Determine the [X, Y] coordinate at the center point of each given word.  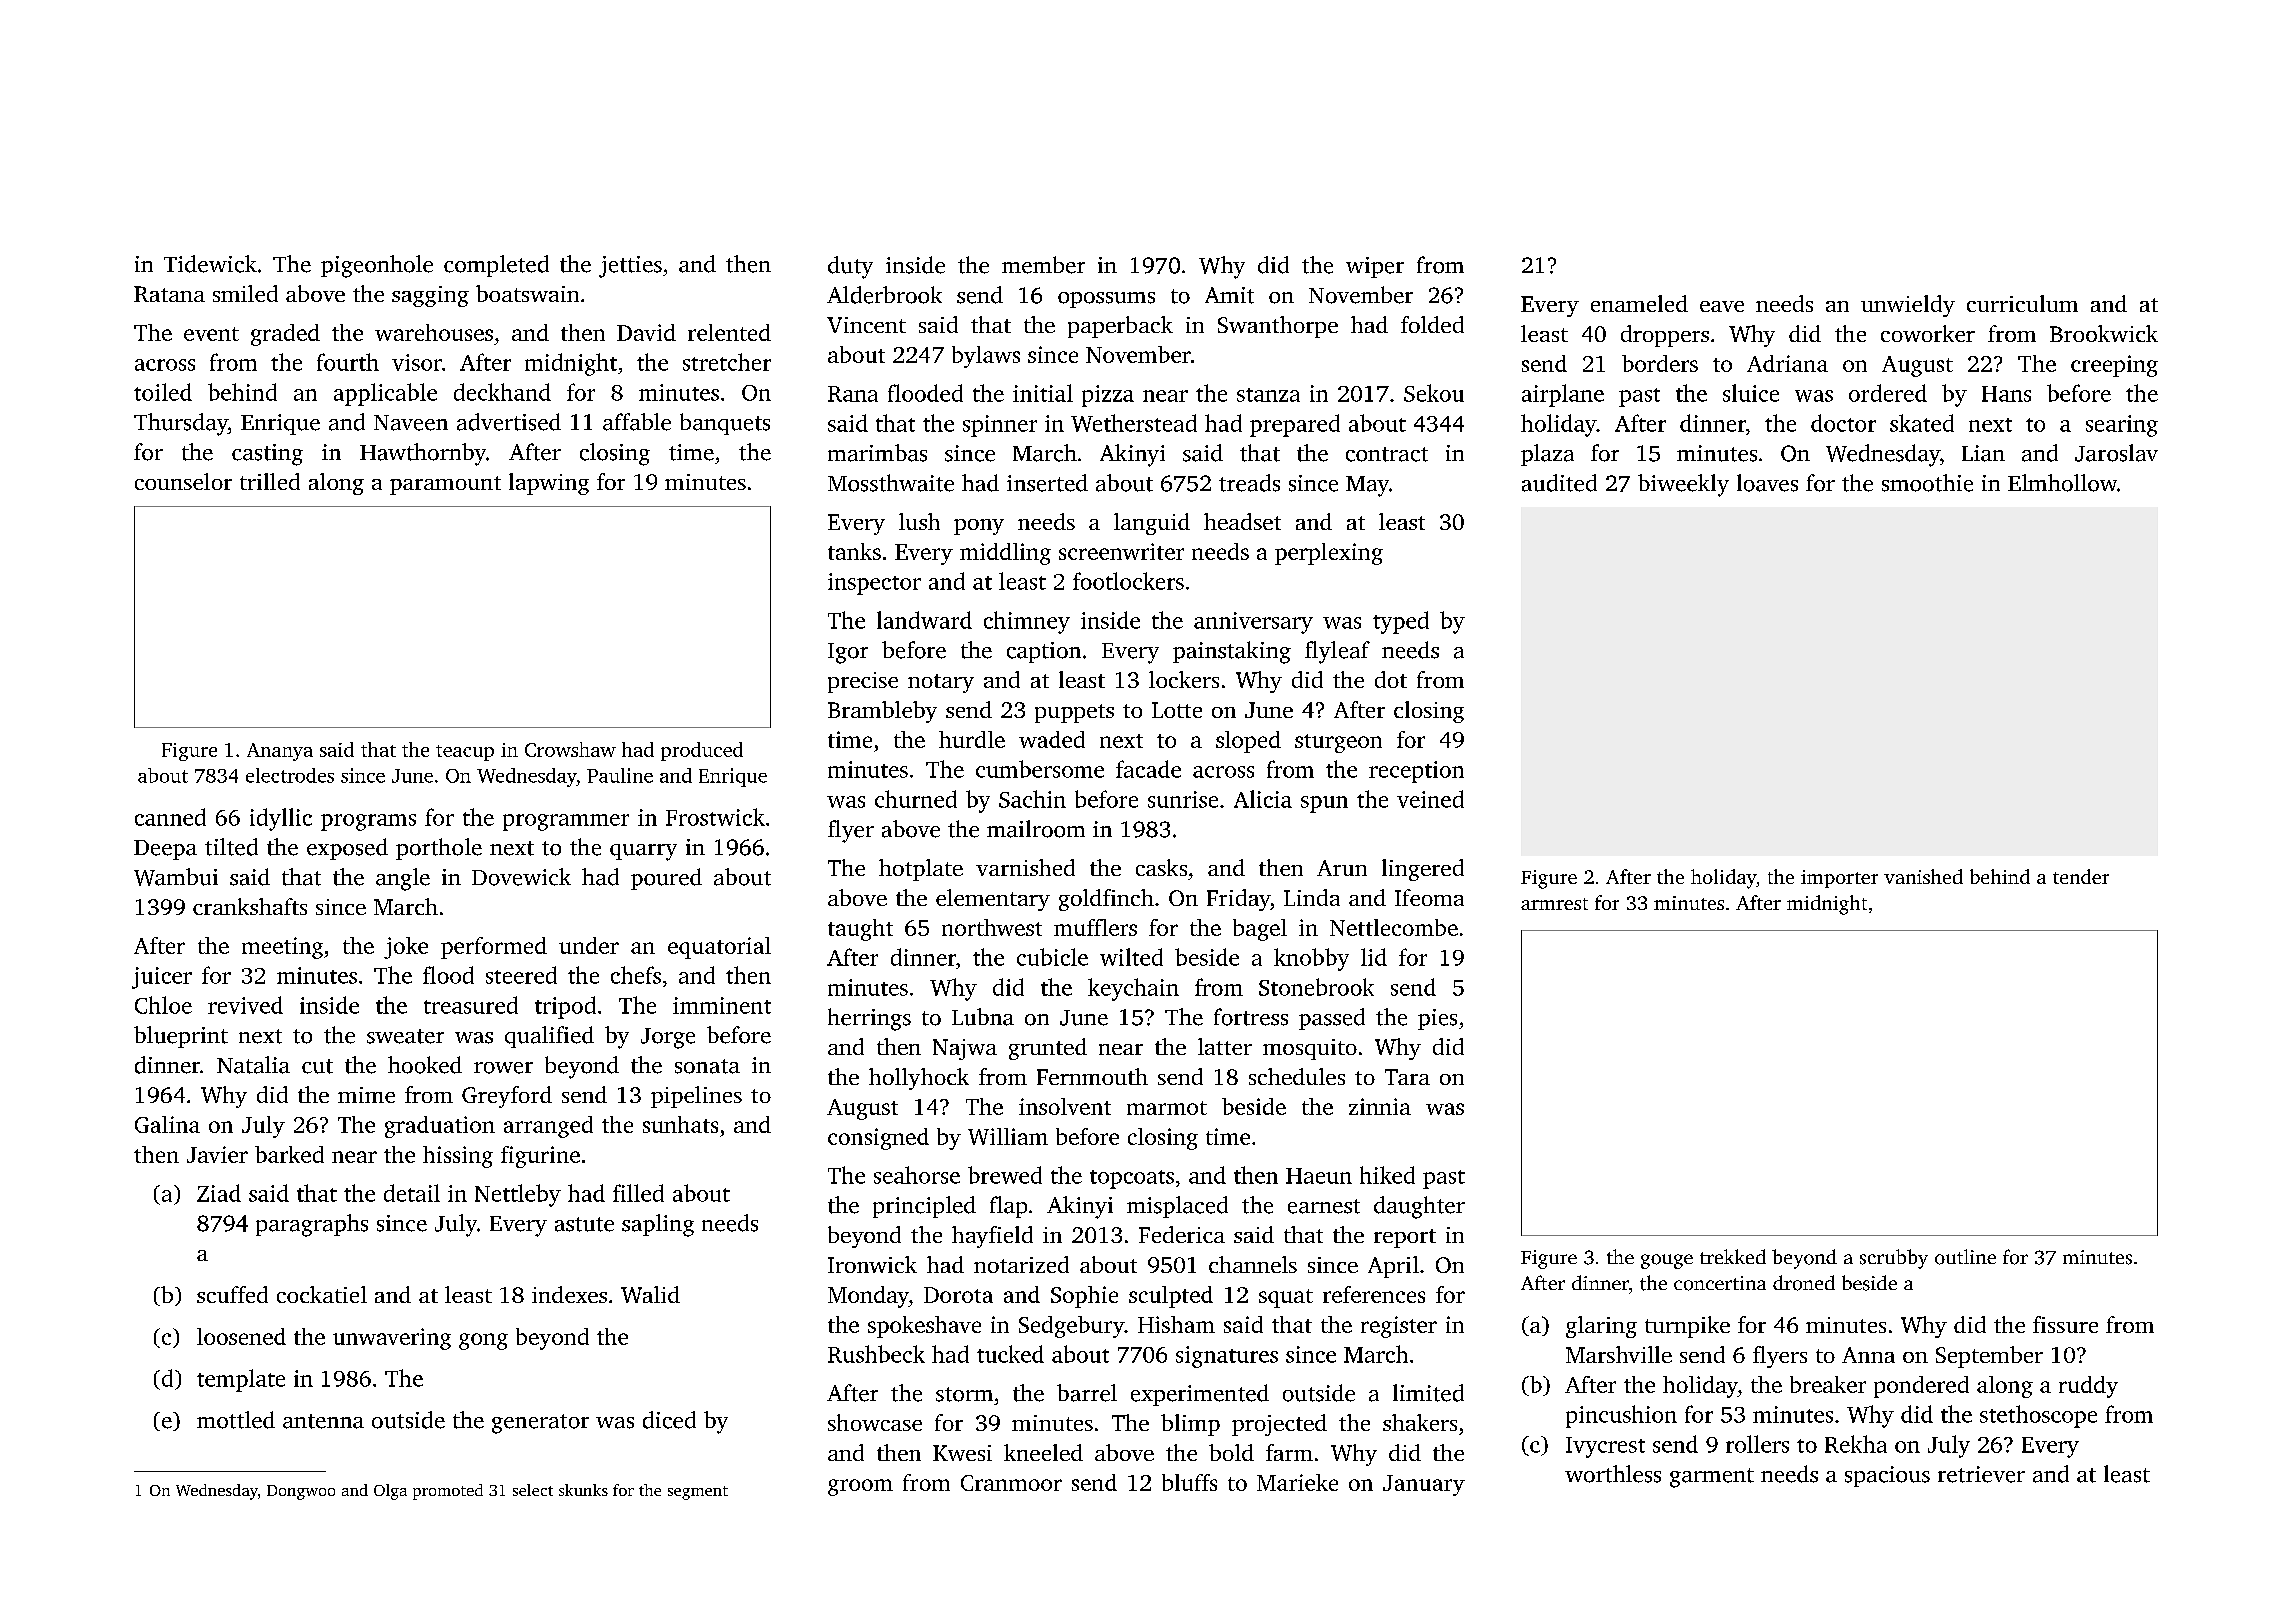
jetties [630, 267]
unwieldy [1908, 306]
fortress [1251, 1017]
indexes [569, 1294]
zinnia [1380, 1106]
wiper [1375, 267]
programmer [566, 822]
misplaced [1177, 1207]
